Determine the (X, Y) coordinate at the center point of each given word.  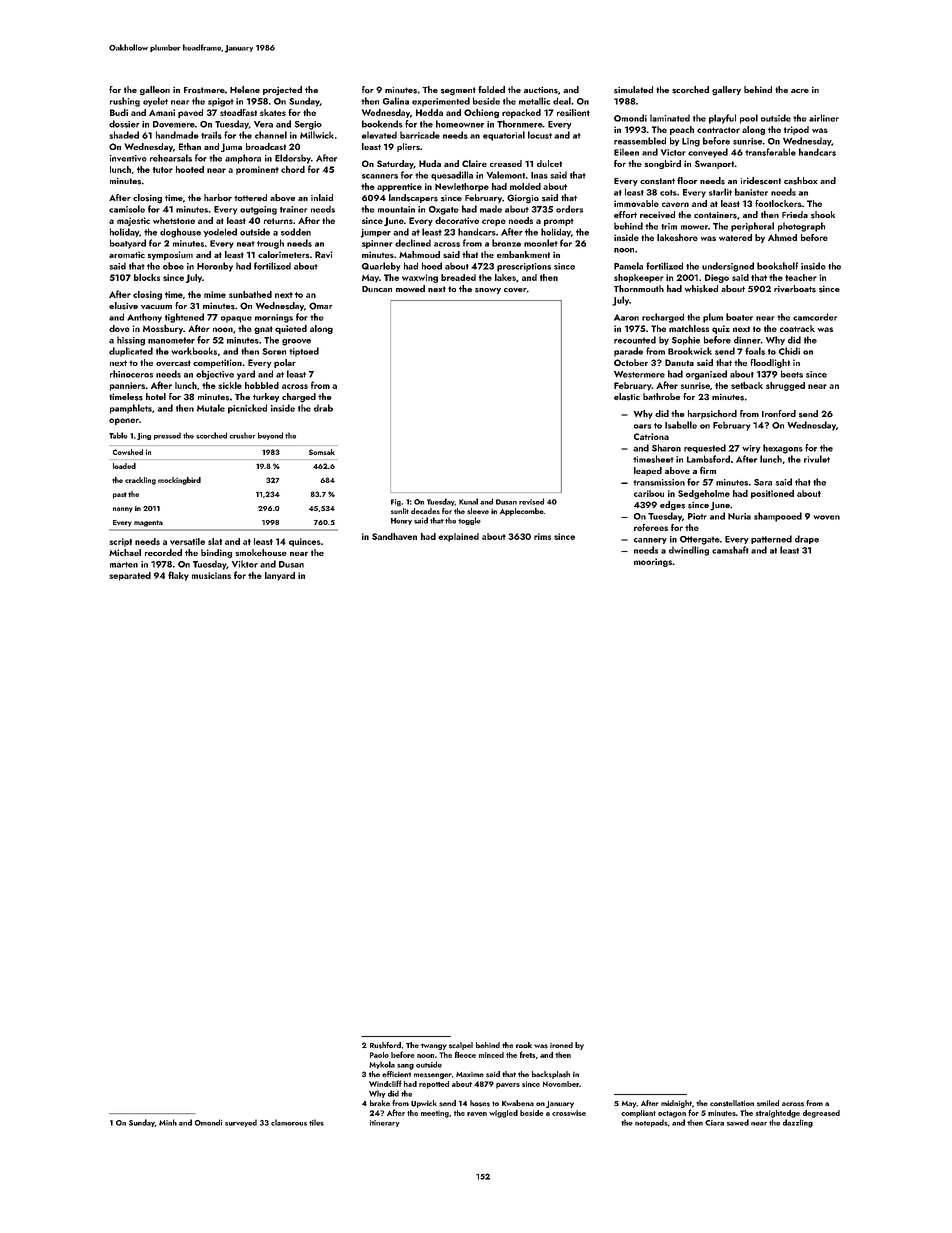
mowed (410, 288)
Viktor (245, 564)
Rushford (385, 1045)
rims (542, 536)
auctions (541, 90)
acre (800, 91)
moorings (653, 562)
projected (282, 91)
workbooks (194, 351)
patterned (771, 539)
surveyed (241, 1123)
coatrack (797, 328)
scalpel (461, 1046)
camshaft (730, 550)
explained (458, 537)
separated (130, 576)
